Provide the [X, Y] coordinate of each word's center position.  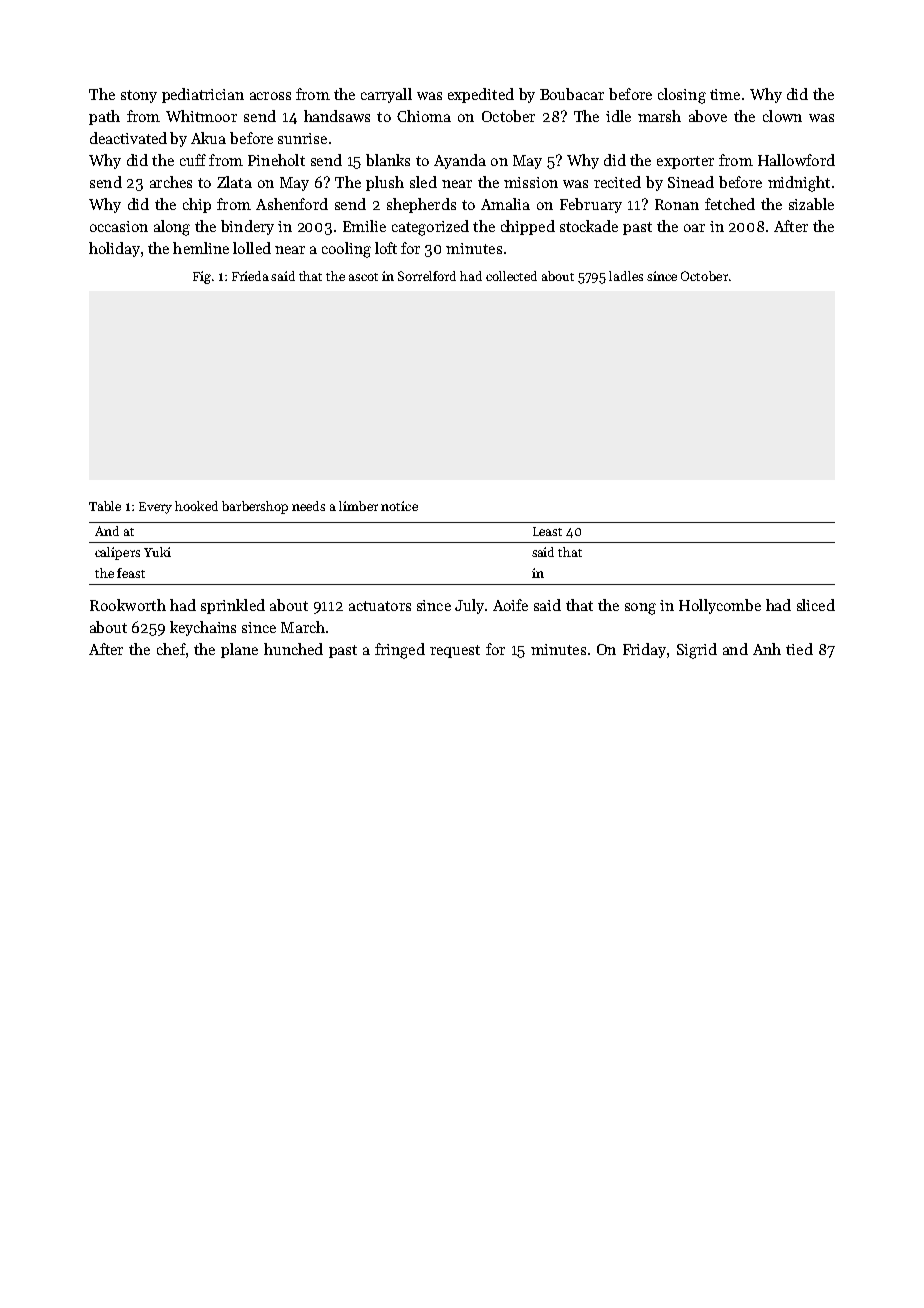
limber [358, 506]
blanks [388, 160]
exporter [685, 162]
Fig [202, 277]
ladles [626, 276]
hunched [293, 649]
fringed [400, 651]
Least [547, 531]
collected [511, 276]
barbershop [255, 507]
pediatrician [203, 95]
